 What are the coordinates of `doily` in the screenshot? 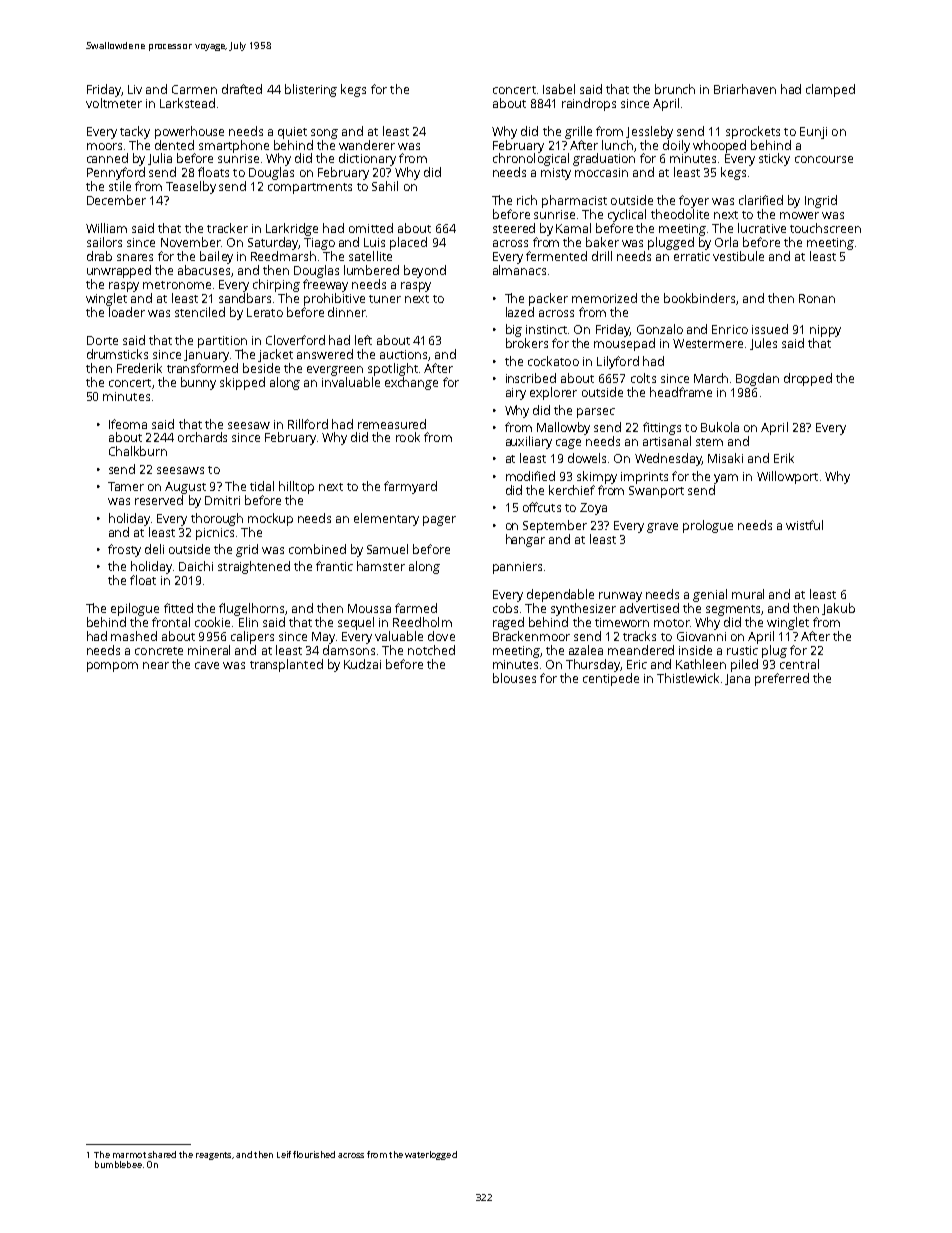 It's located at (676, 146).
